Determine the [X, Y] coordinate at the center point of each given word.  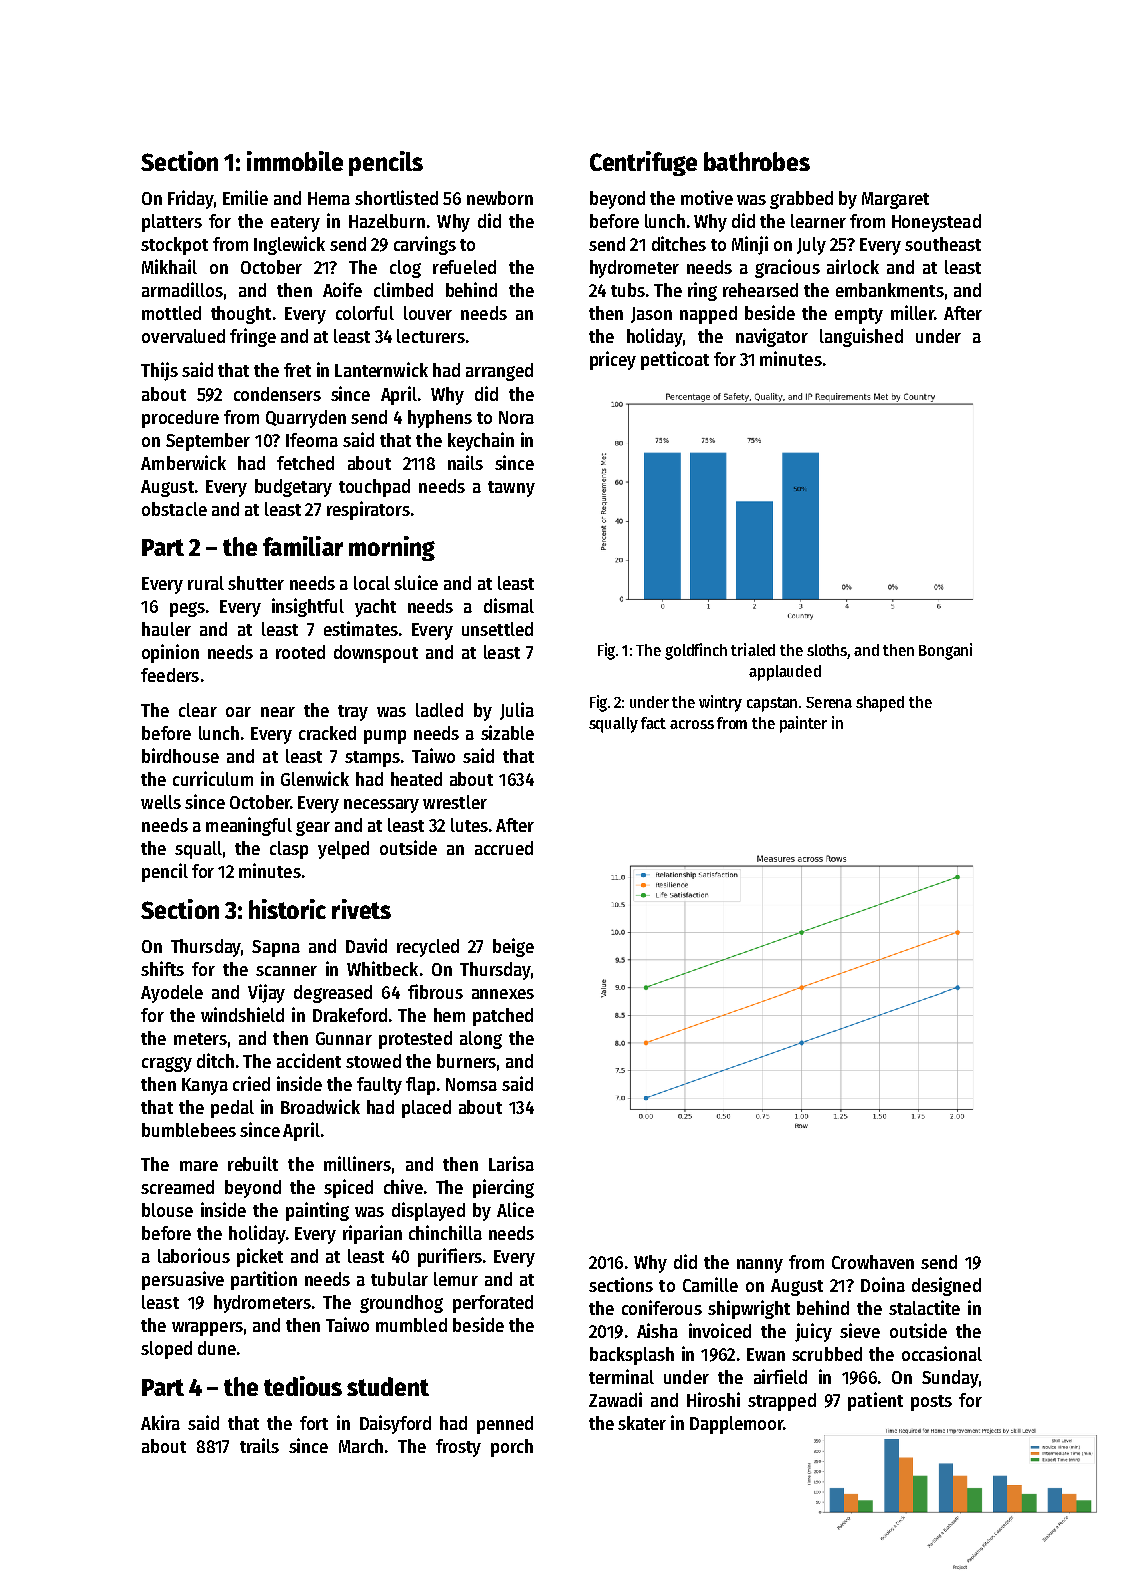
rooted [300, 652]
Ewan [766, 1354]
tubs [628, 290]
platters [172, 223]
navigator [772, 337]
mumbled [411, 1325]
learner [818, 221]
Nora [516, 417]
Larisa [511, 1163]
